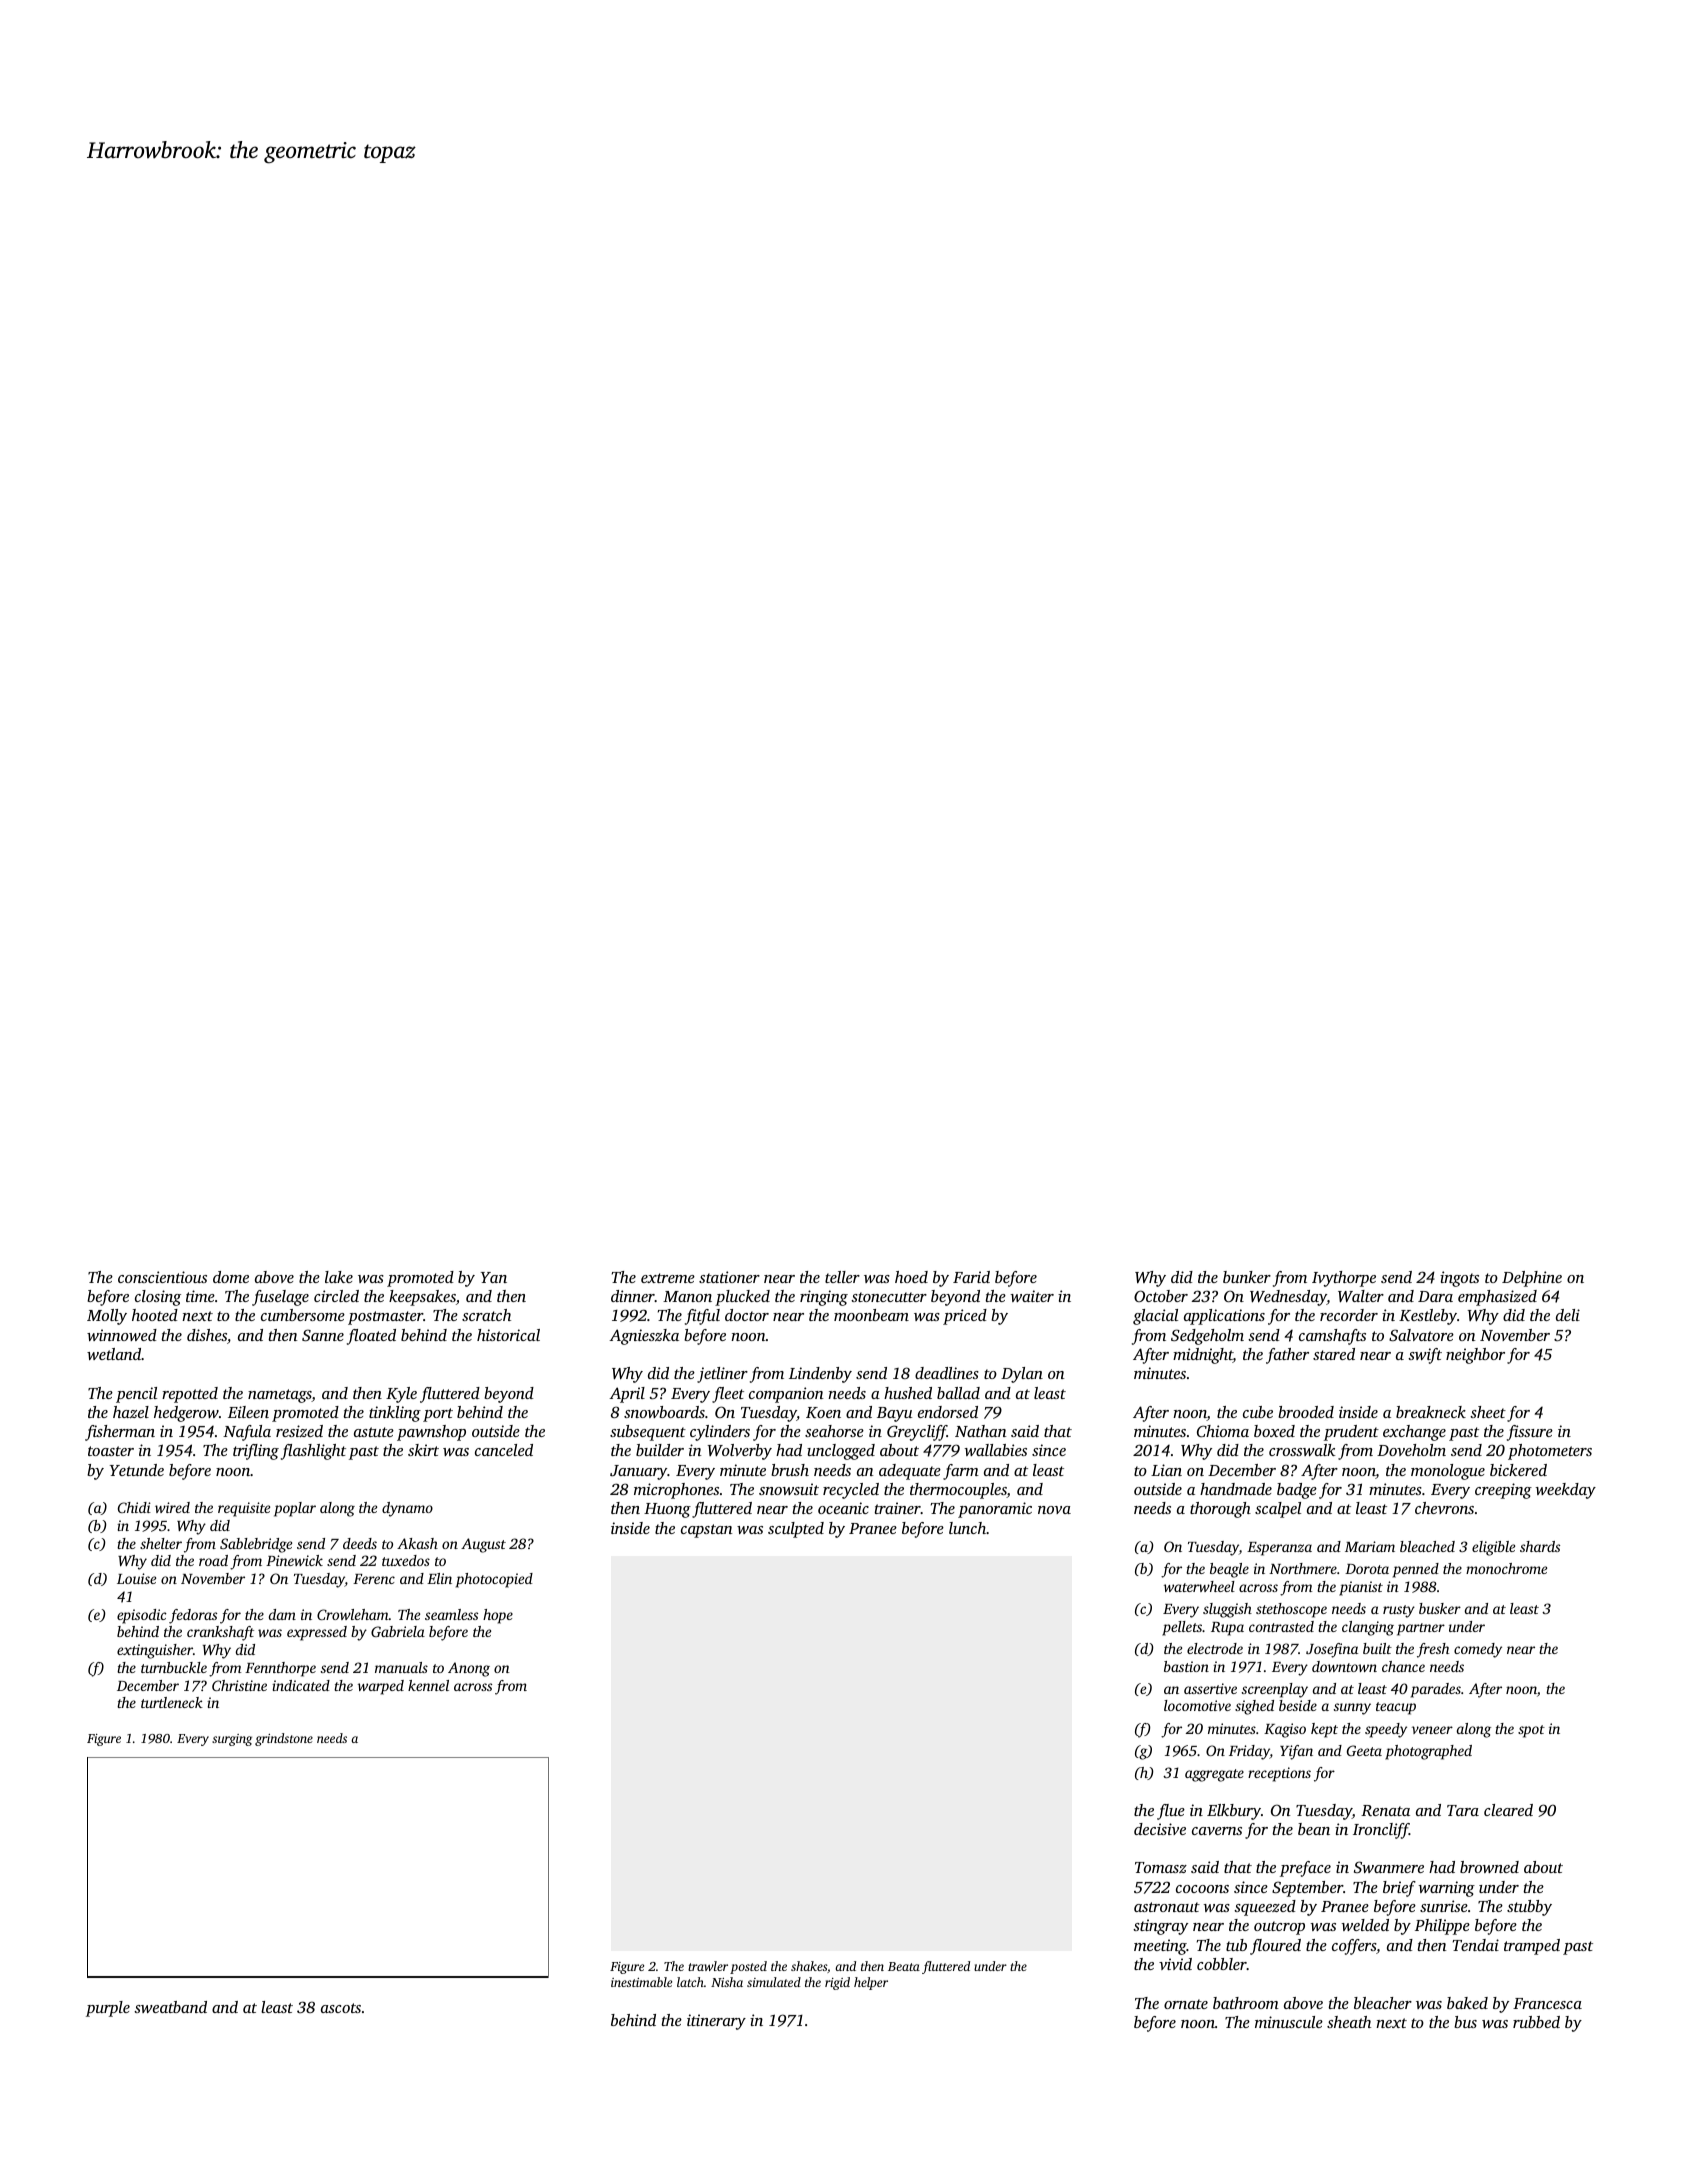  I want to click on seamless, so click(451, 1614).
